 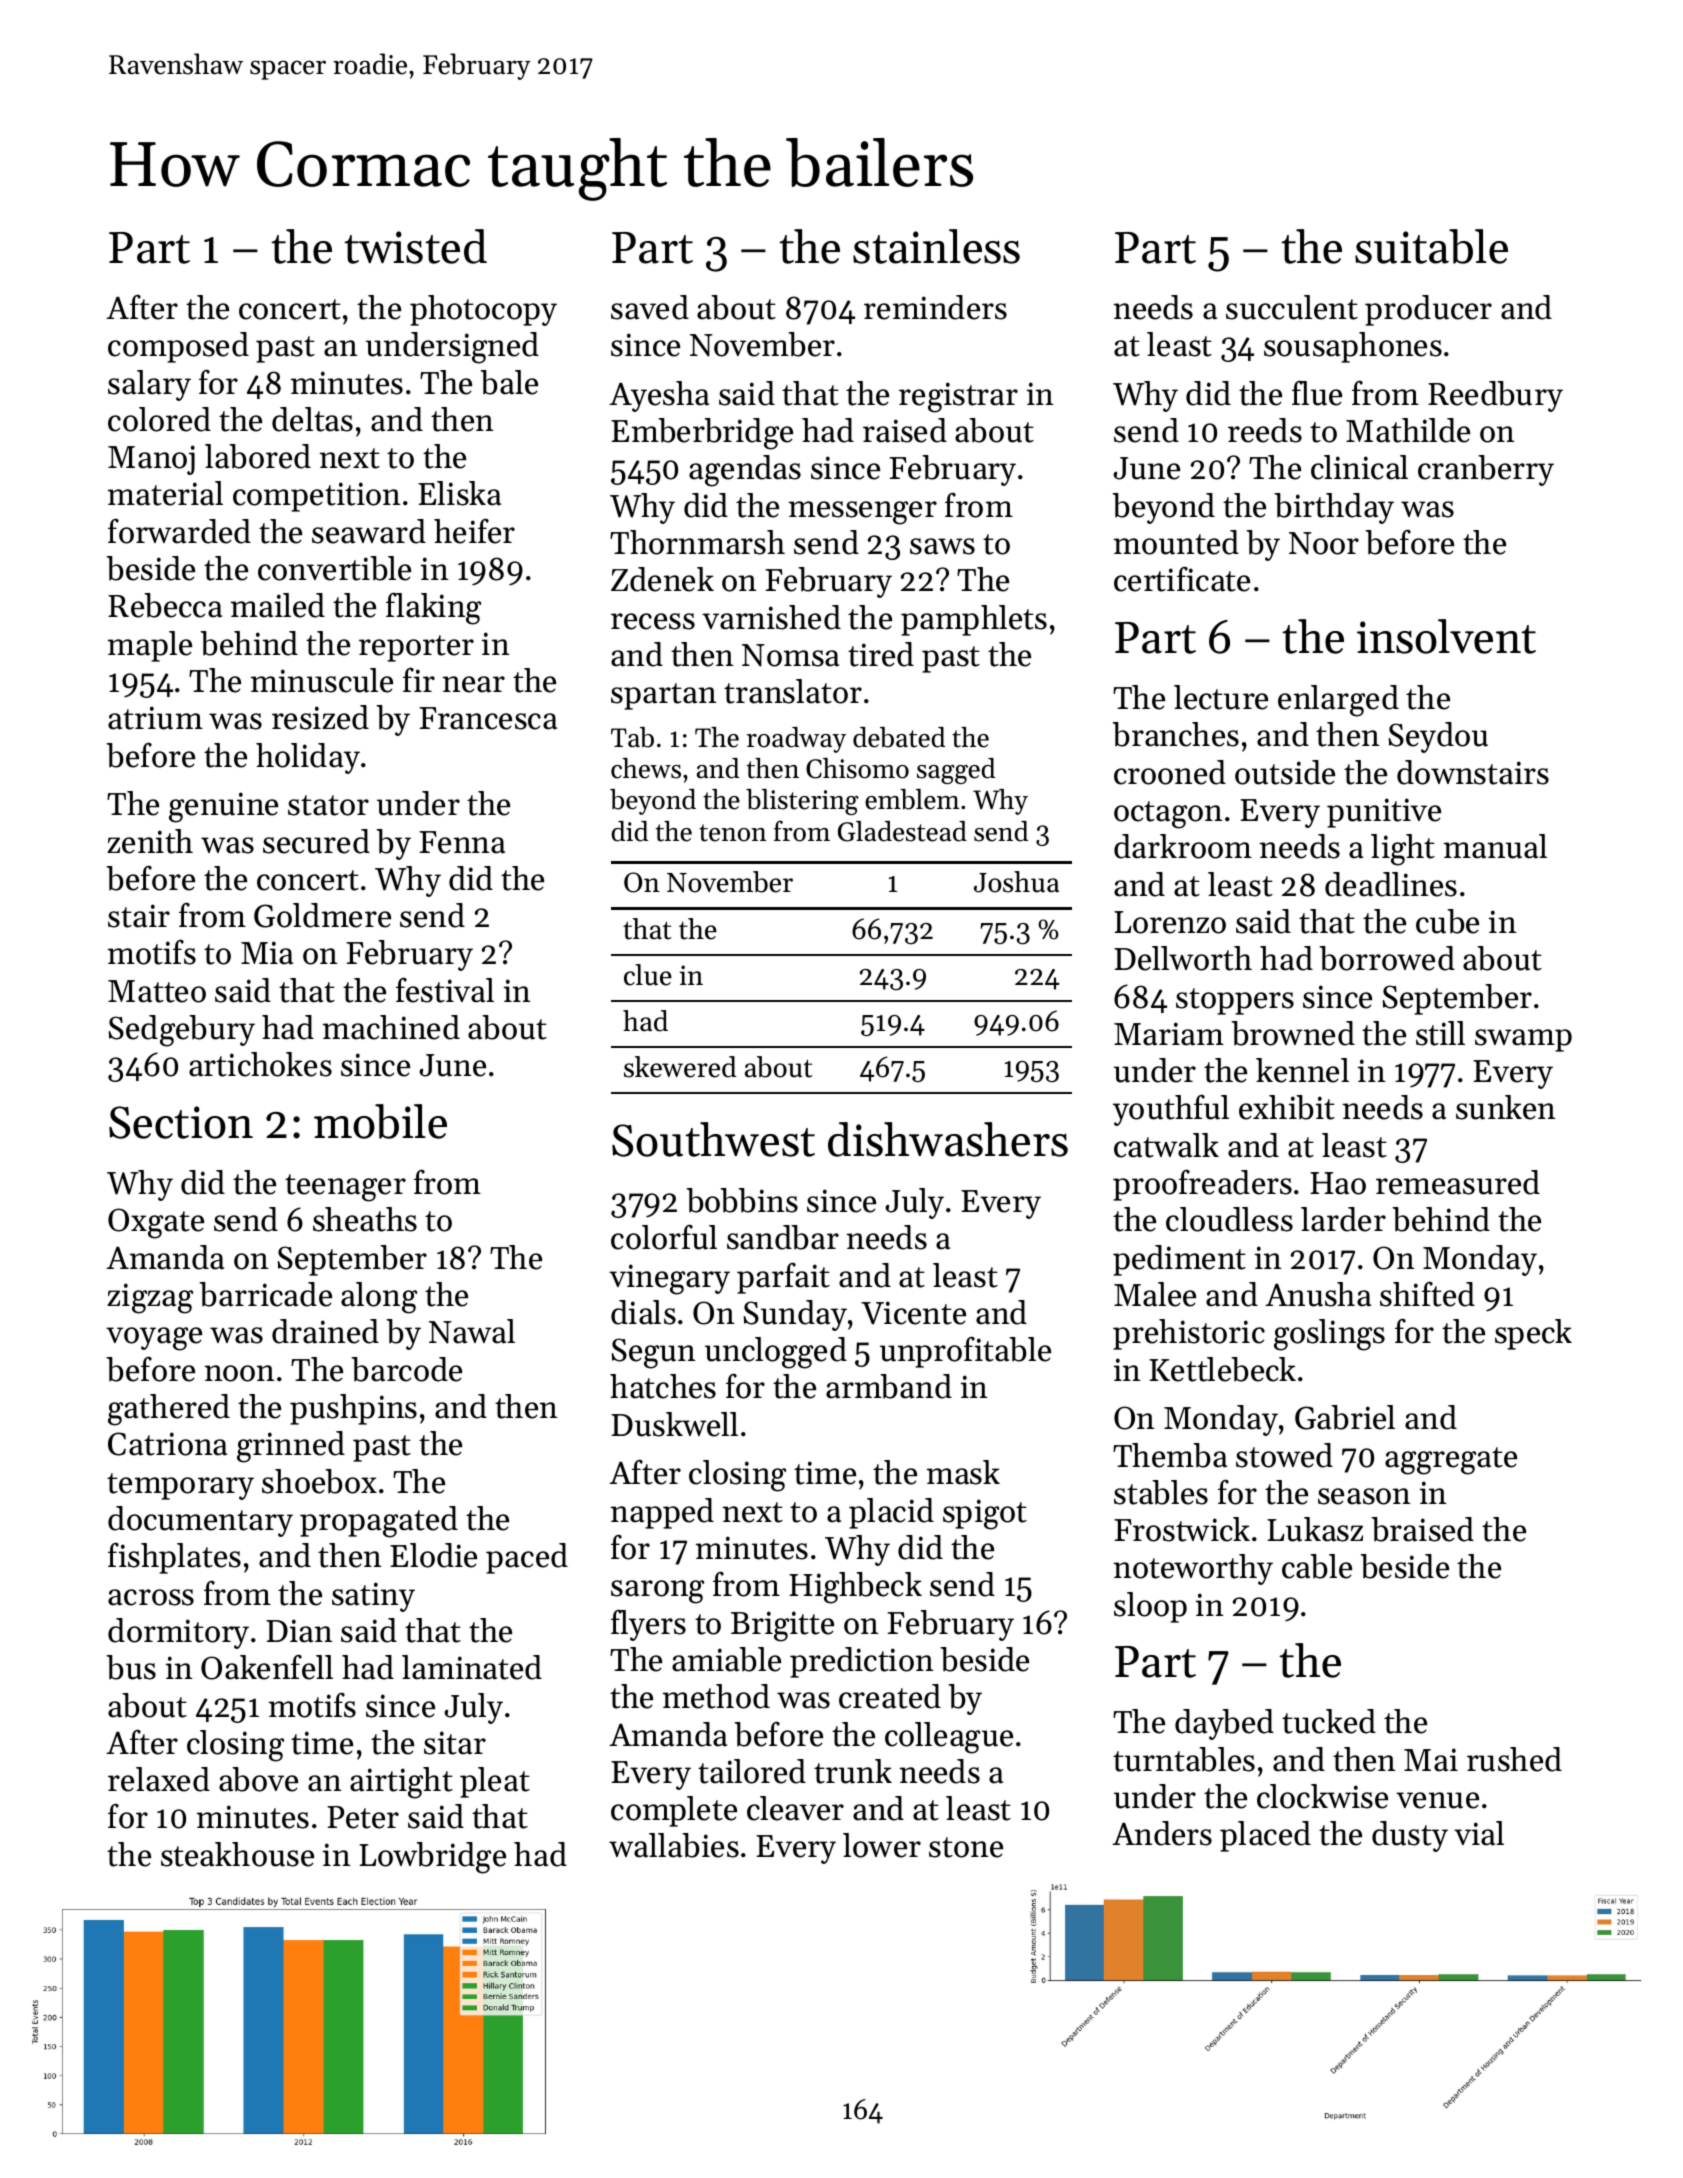 What do you see at coordinates (674, 1845) in the screenshot?
I see `wallabies` at bounding box center [674, 1845].
